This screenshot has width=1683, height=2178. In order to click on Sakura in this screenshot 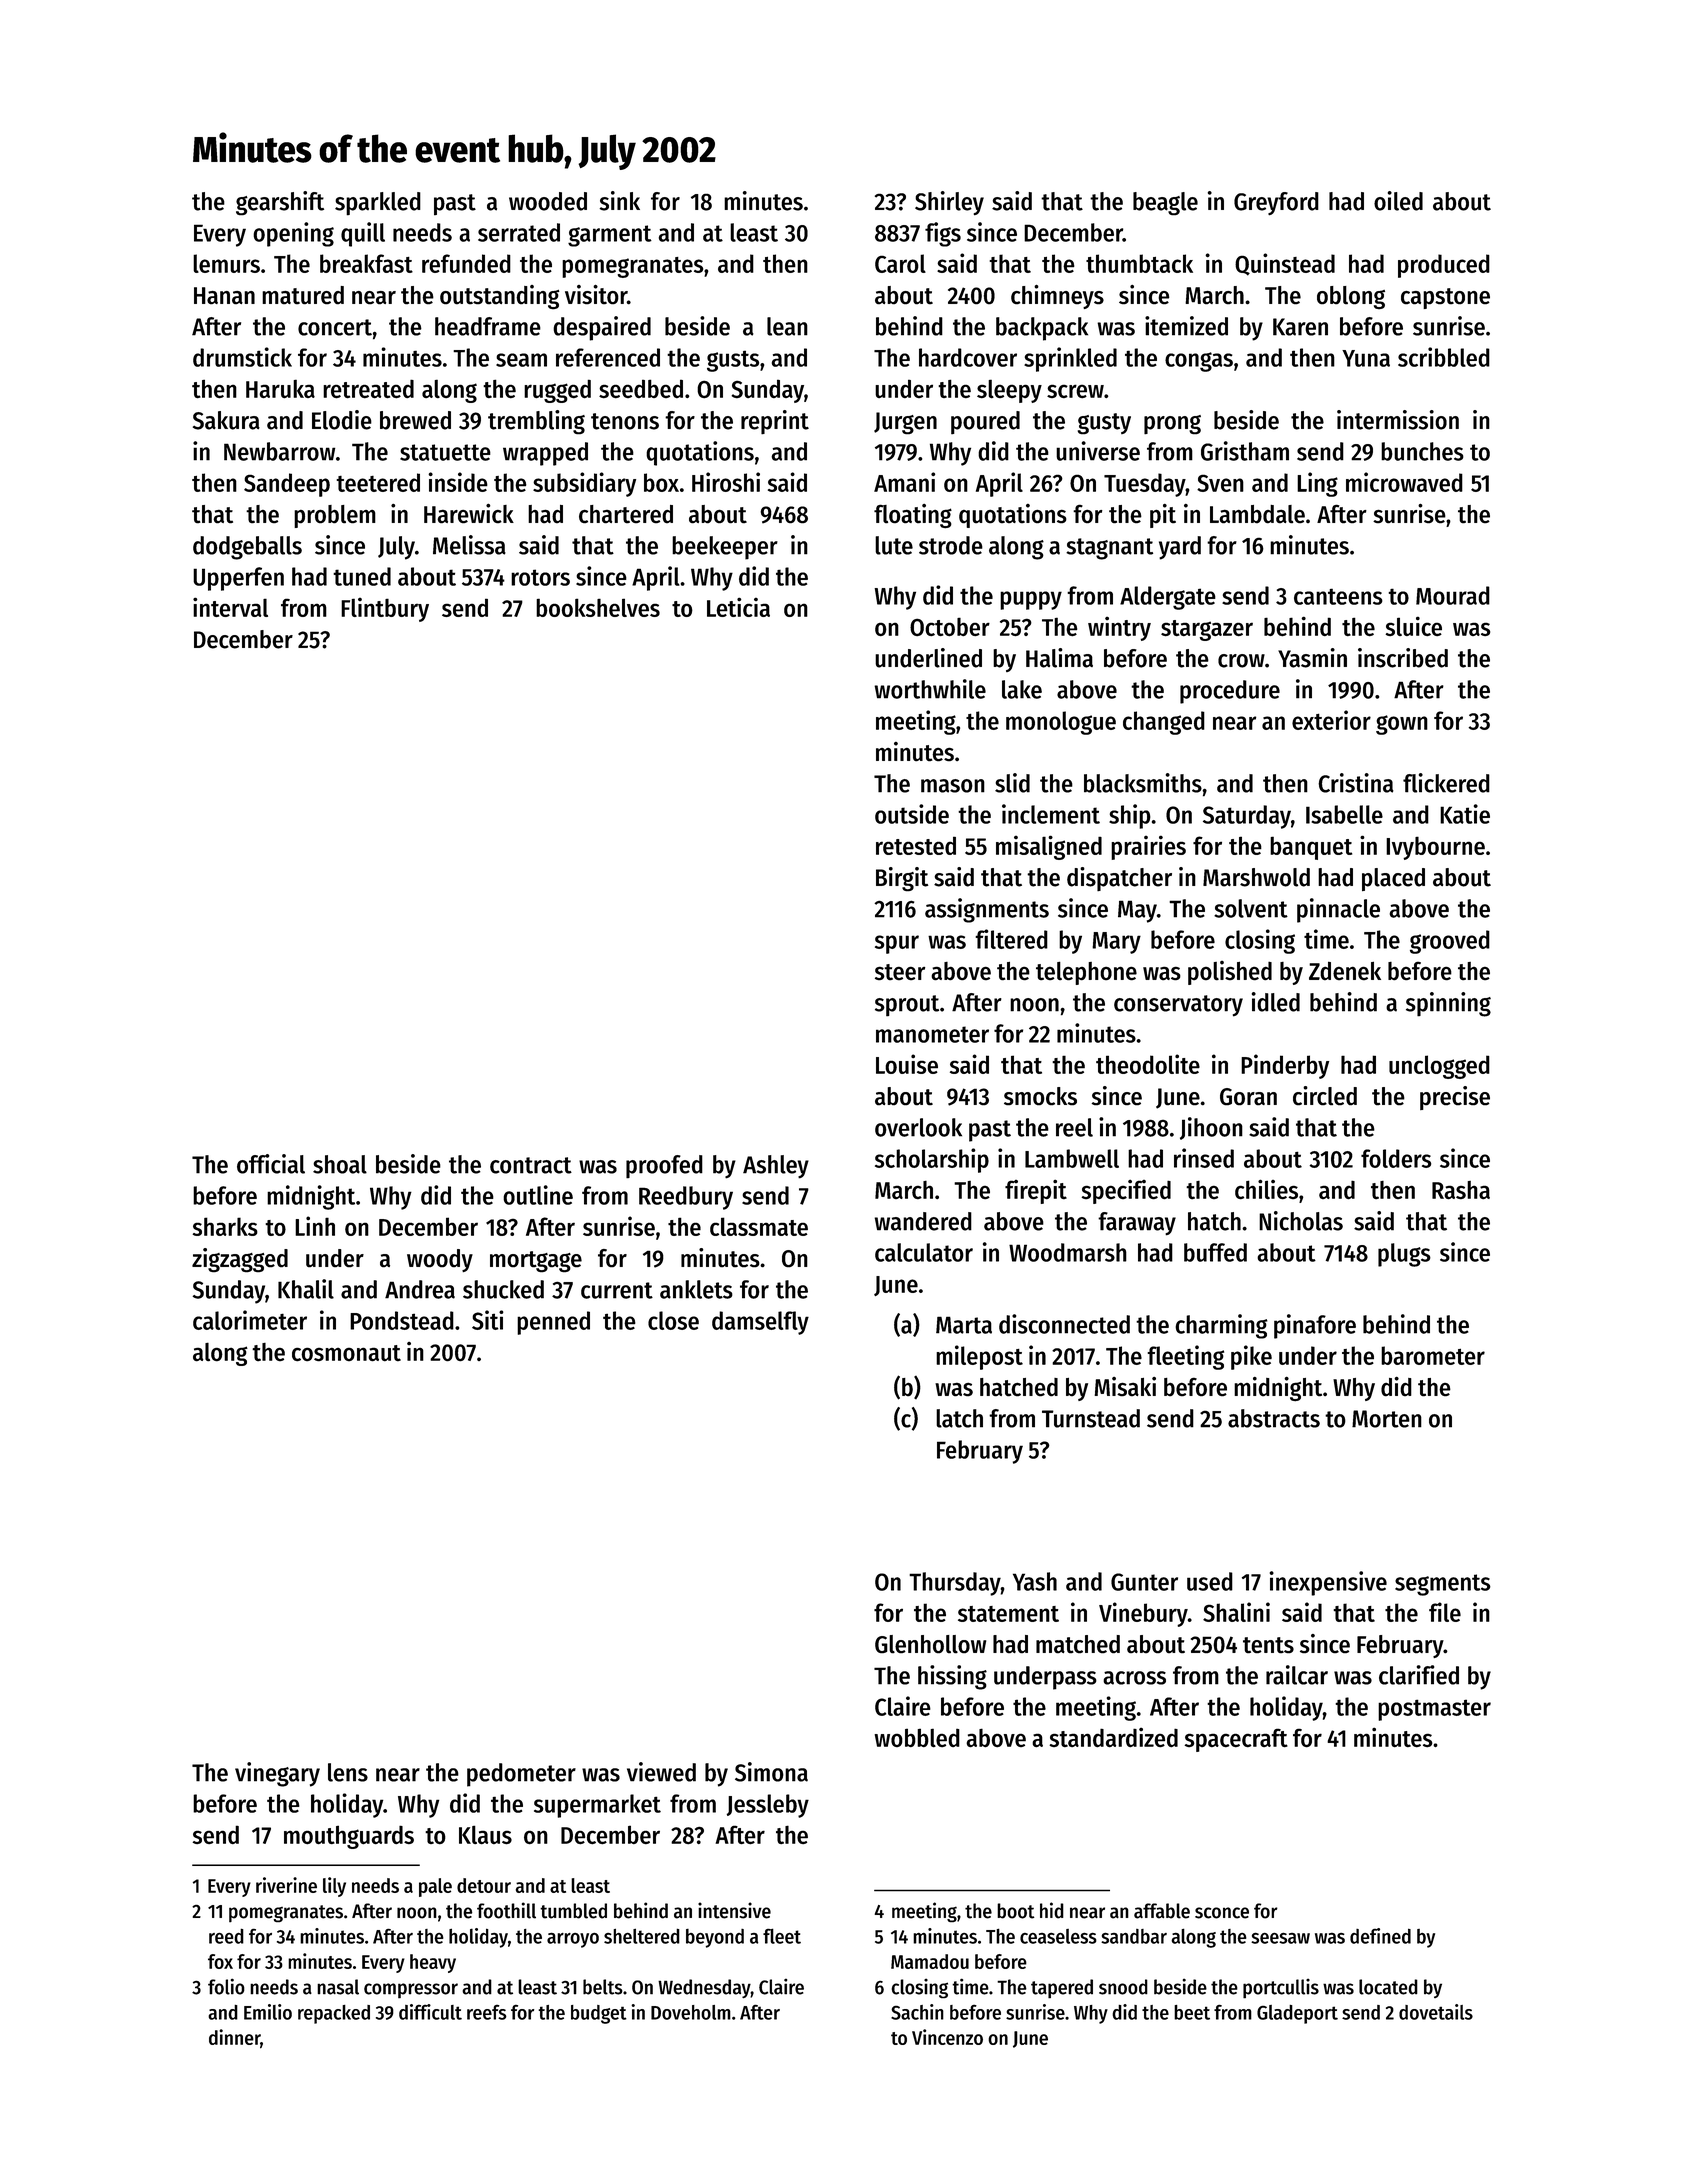, I will do `click(226, 420)`.
